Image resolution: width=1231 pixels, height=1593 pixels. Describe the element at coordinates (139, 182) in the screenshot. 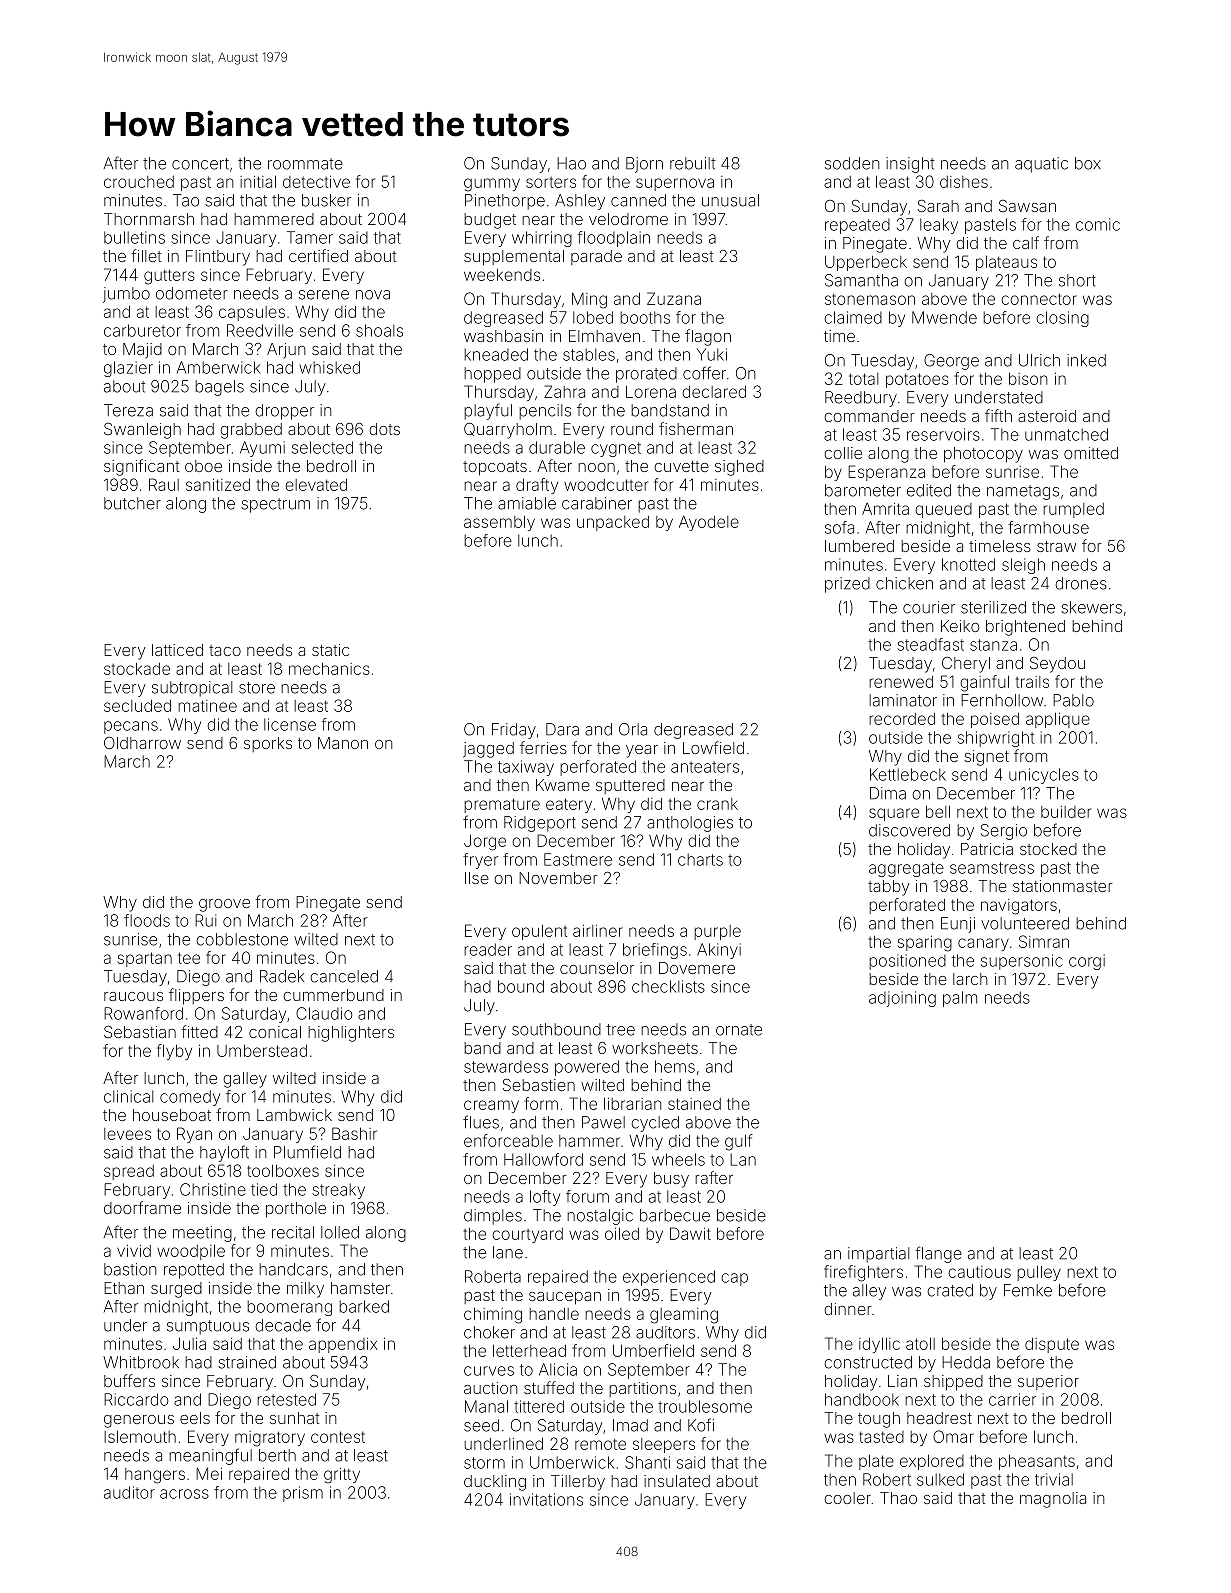

I see `crouched` at that location.
